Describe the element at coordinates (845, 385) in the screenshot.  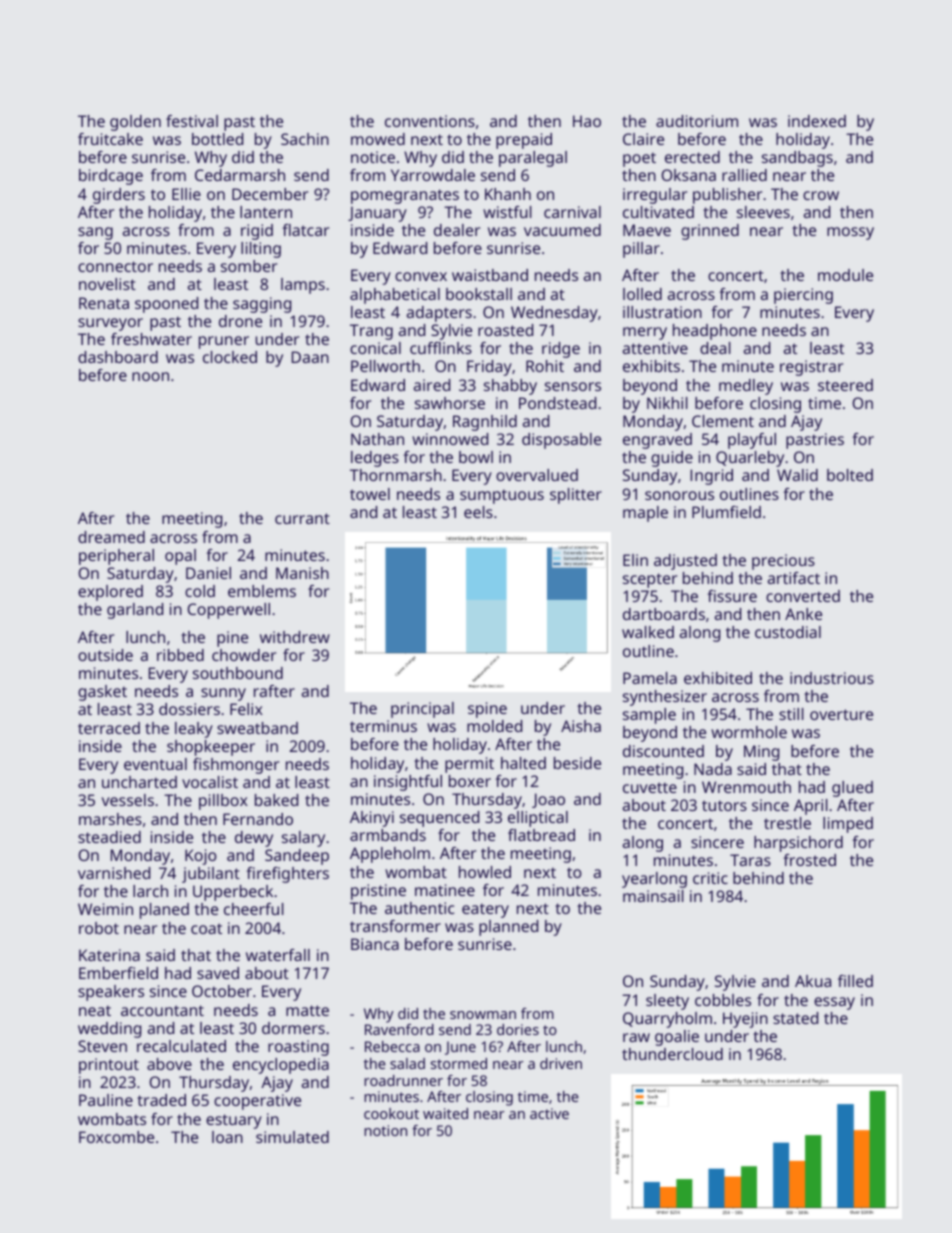
I see `steered` at that location.
